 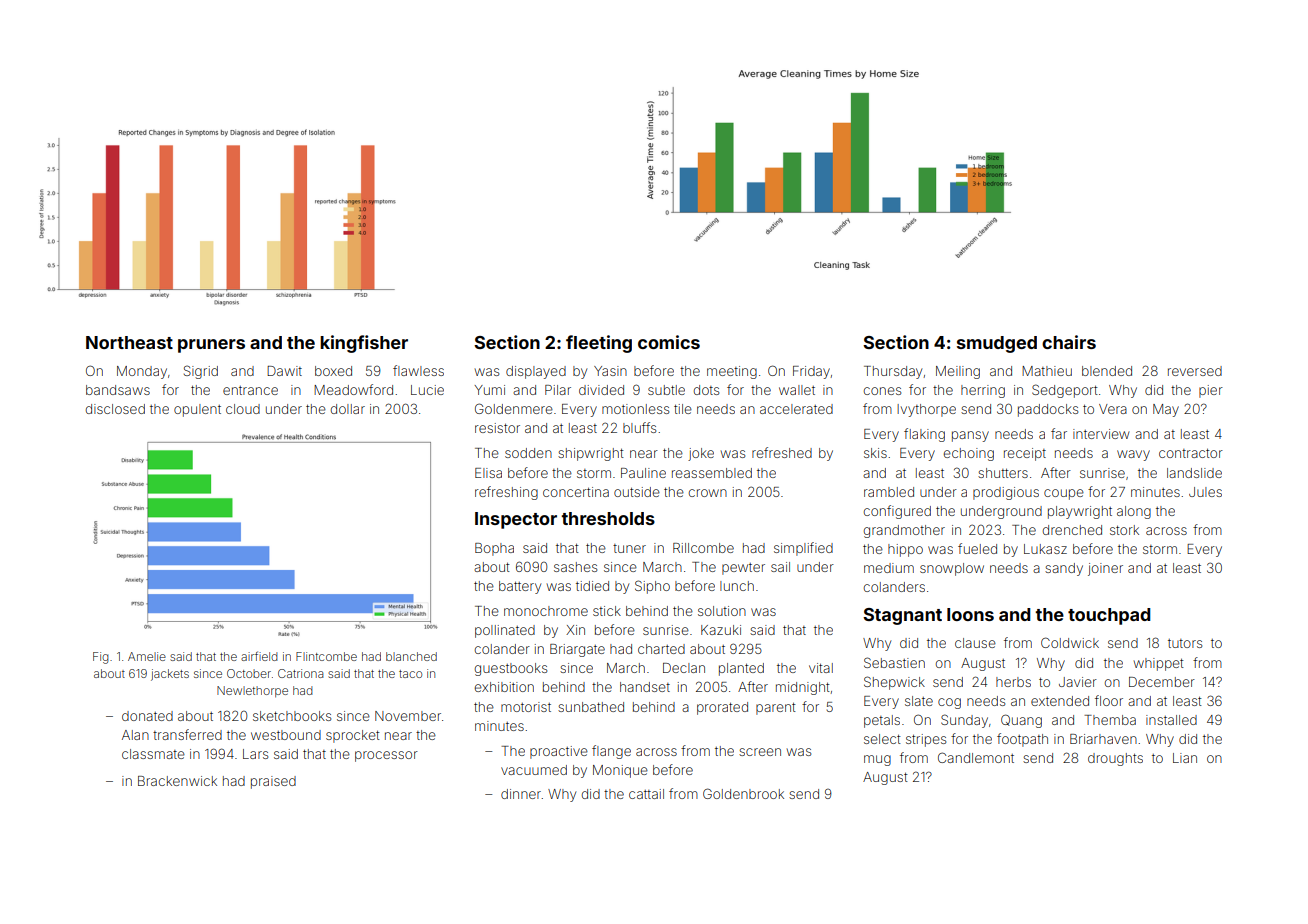 I want to click on dinner, so click(x=521, y=794).
